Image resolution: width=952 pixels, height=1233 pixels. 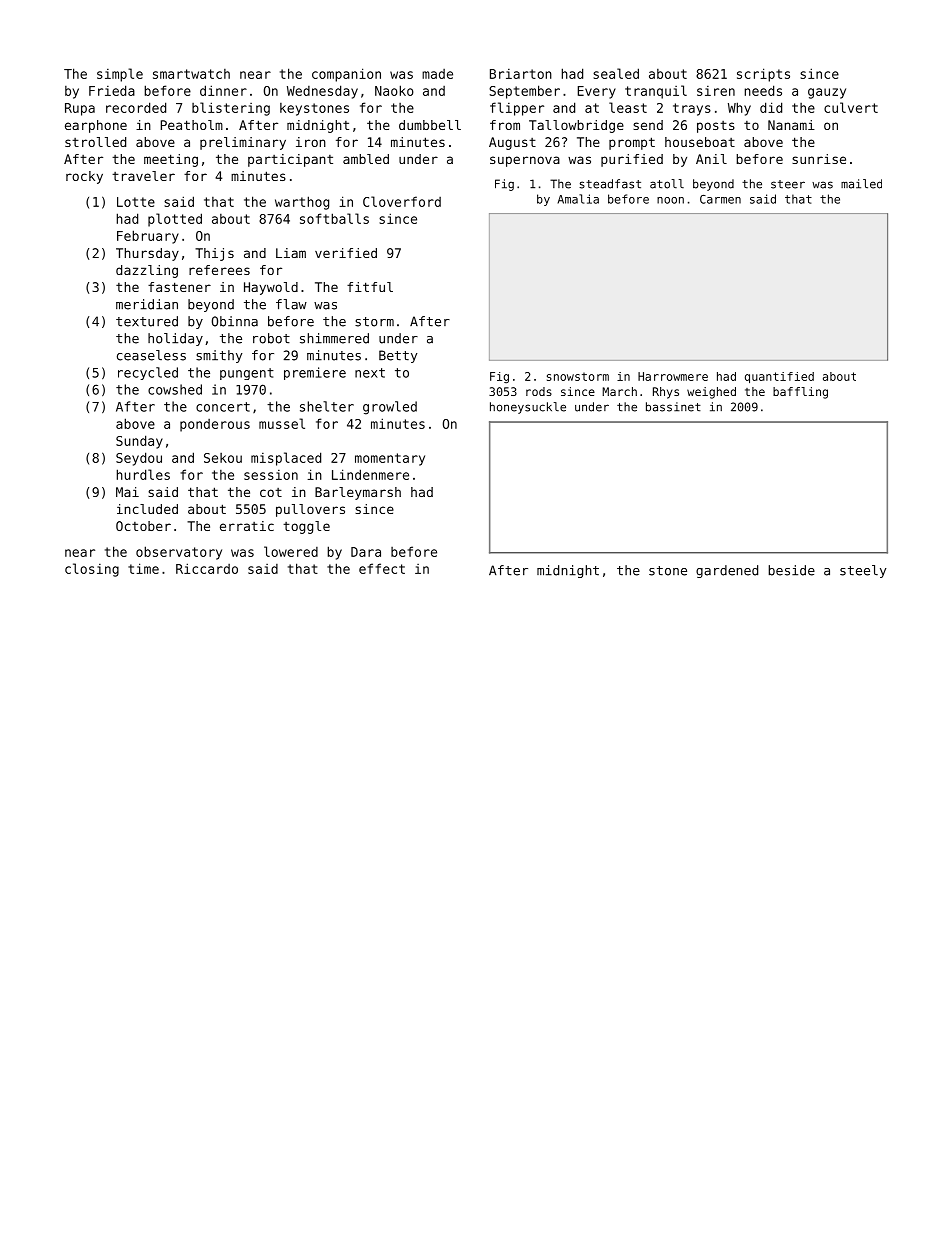 What do you see at coordinates (779, 377) in the image?
I see `quantified` at bounding box center [779, 377].
